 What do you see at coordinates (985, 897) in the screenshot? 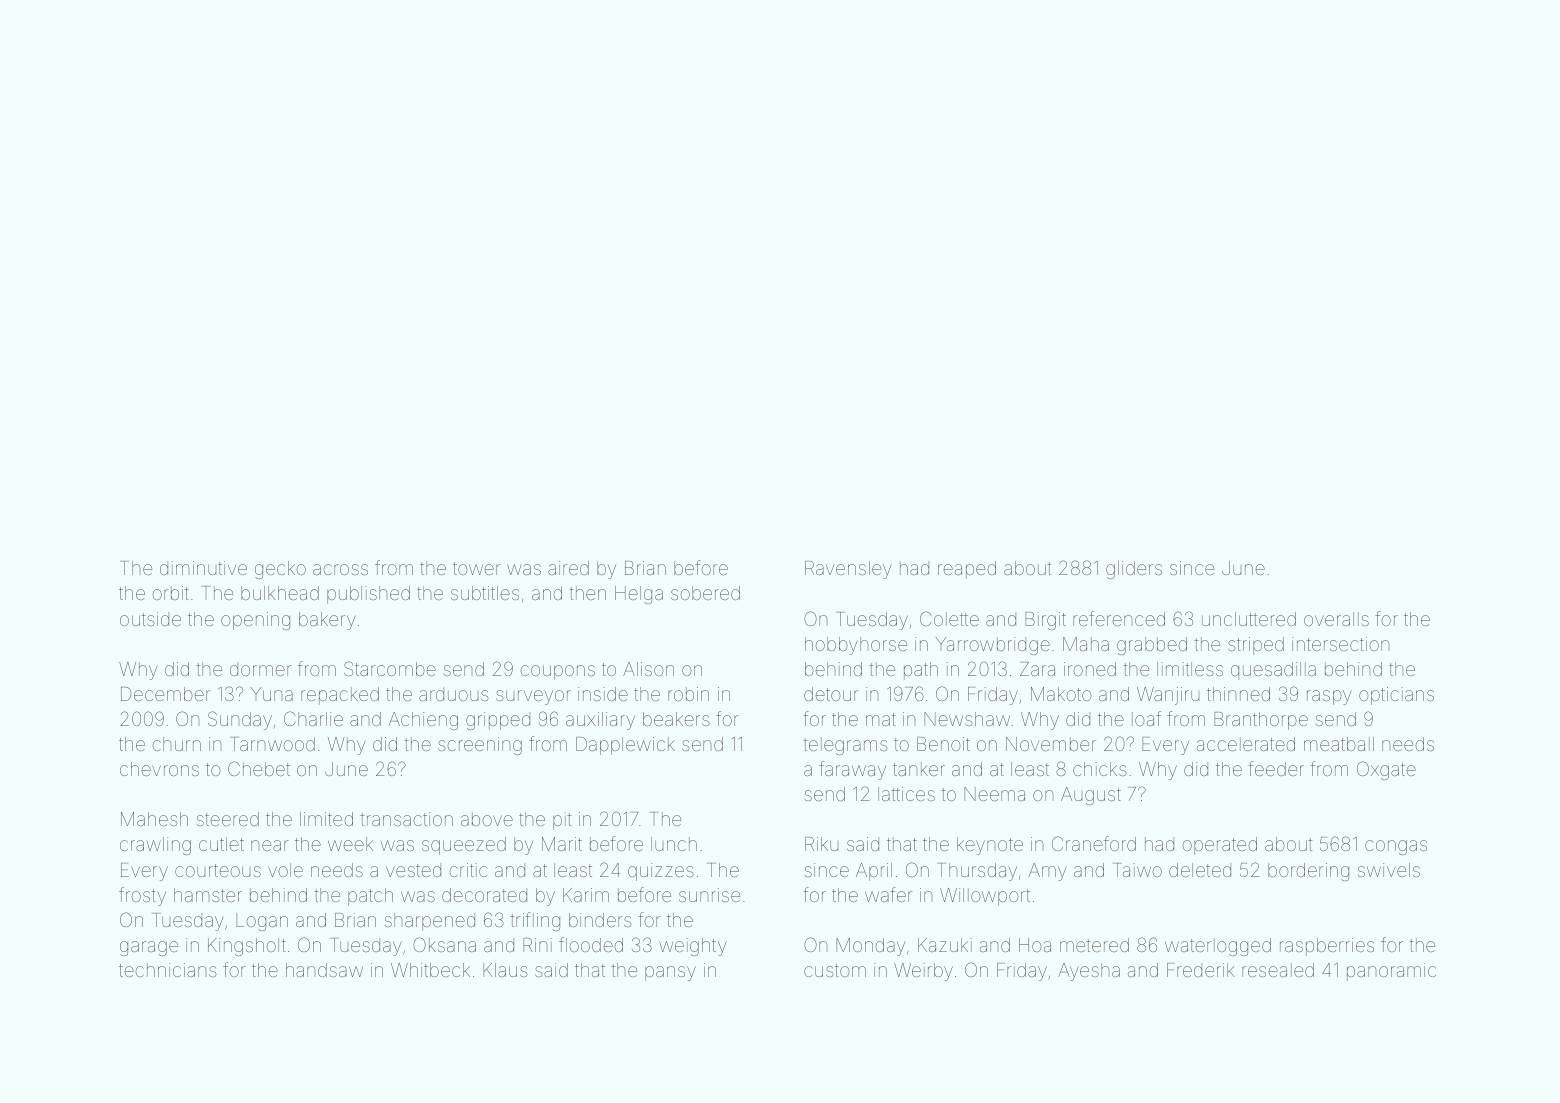
I see `Willowport` at bounding box center [985, 897].
